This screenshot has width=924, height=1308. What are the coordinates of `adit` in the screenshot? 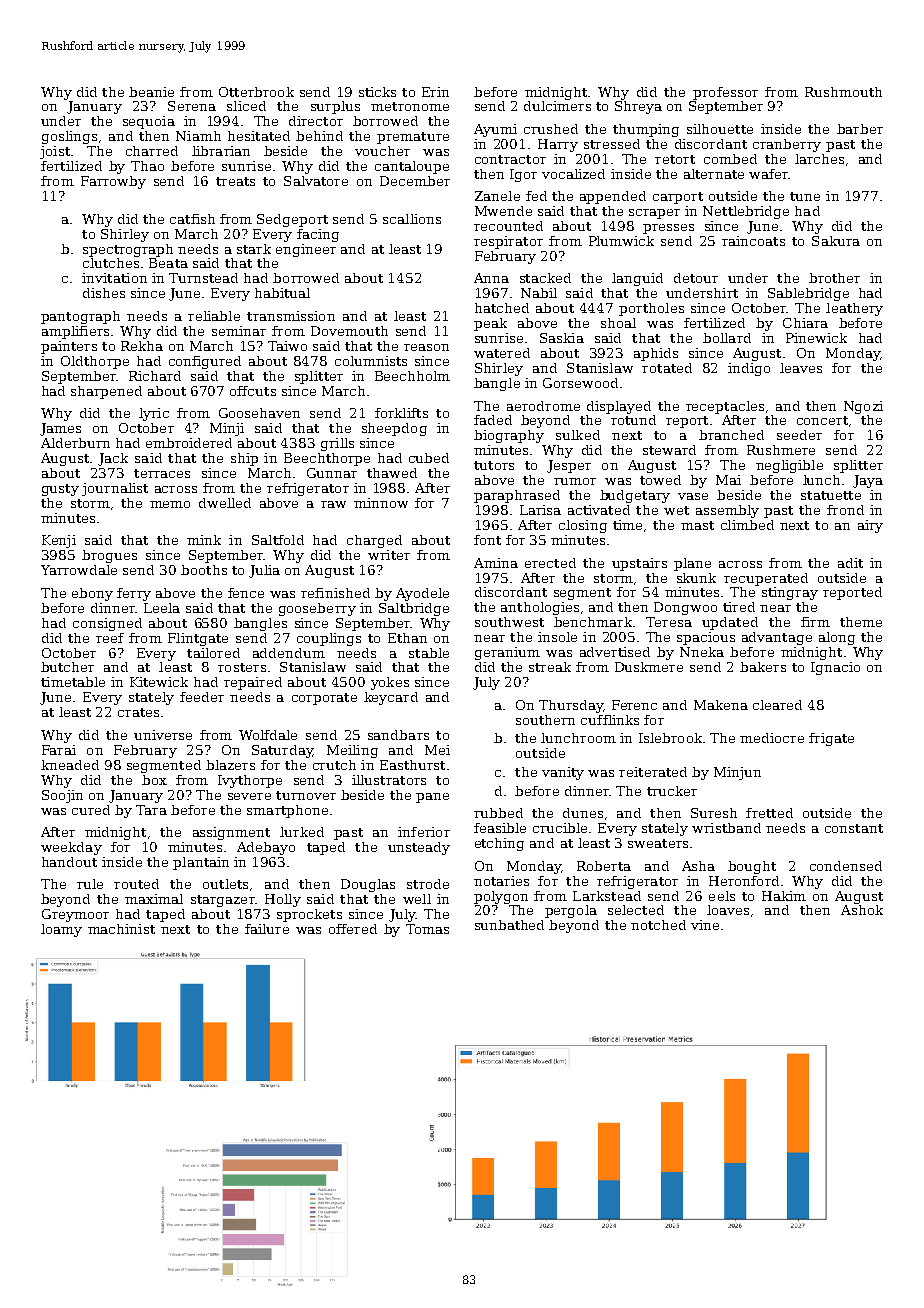 It's located at (850, 563).
